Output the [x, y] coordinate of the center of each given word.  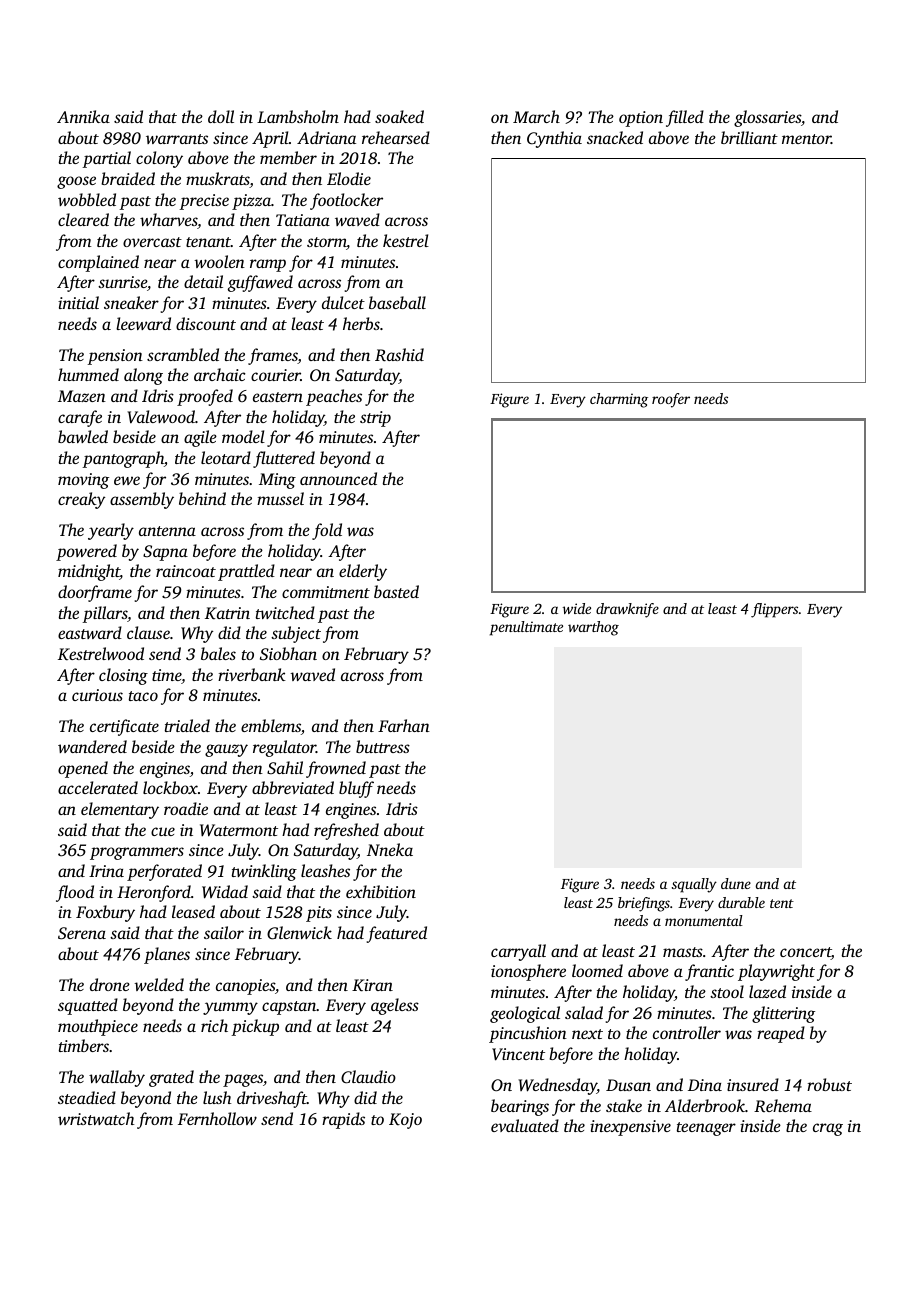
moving [83, 481]
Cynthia [554, 139]
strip [375, 419]
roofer [671, 400]
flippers [774, 610]
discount [206, 323]
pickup [255, 1027]
